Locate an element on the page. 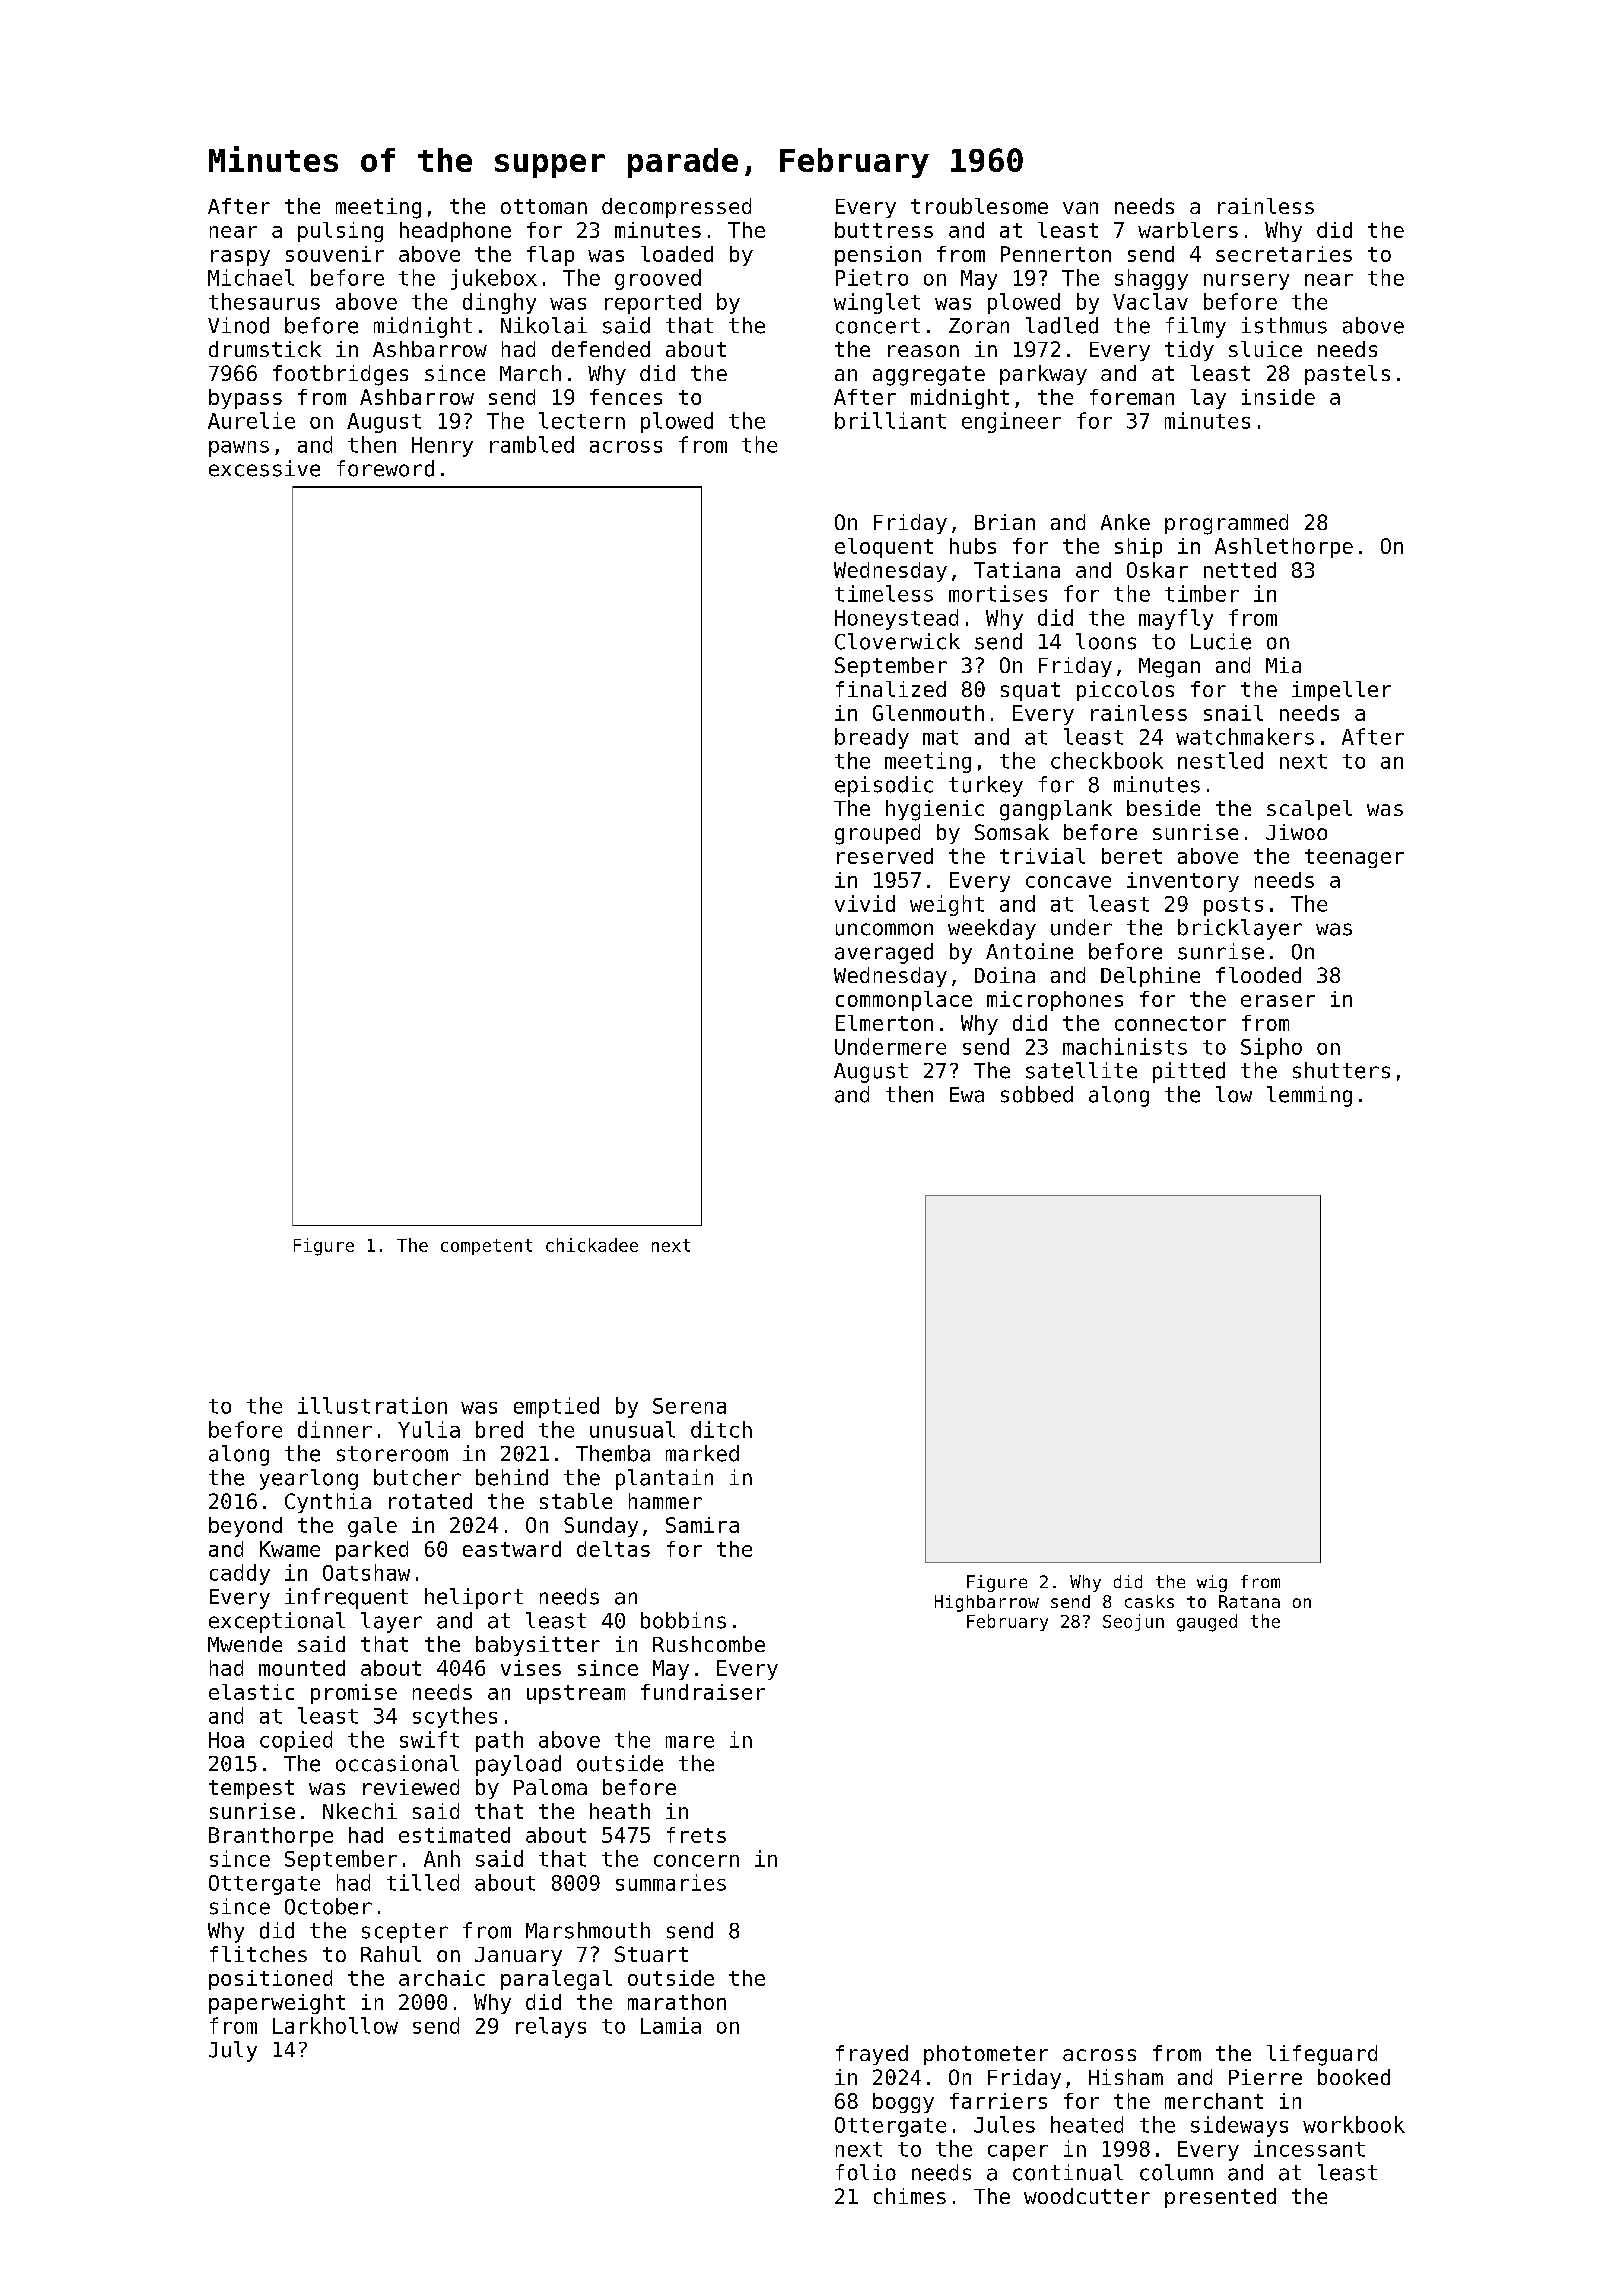 This image has width=1620, height=2292. pastels is located at coordinates (1347, 375).
